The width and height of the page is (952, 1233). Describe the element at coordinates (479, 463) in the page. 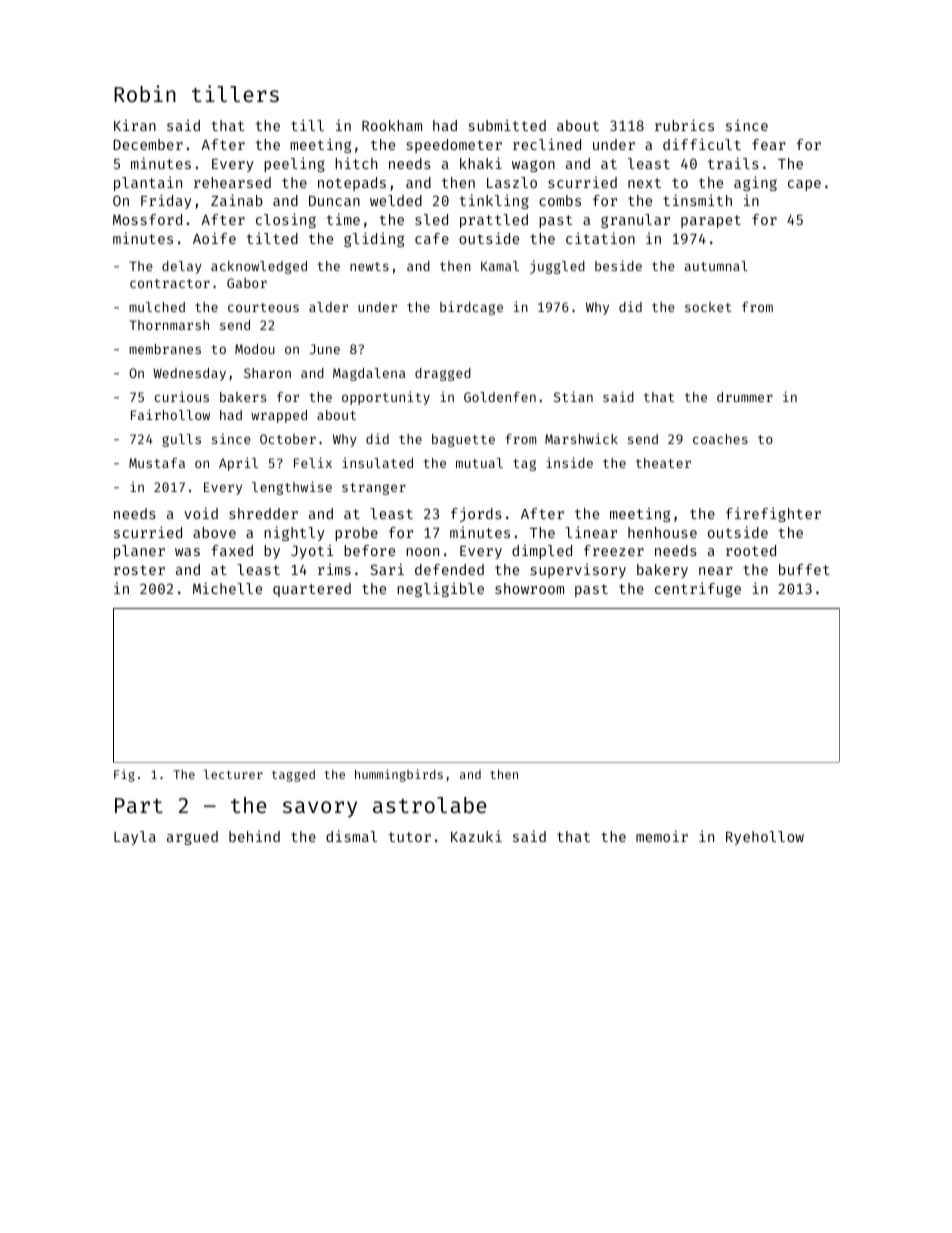

I see `mutual` at that location.
